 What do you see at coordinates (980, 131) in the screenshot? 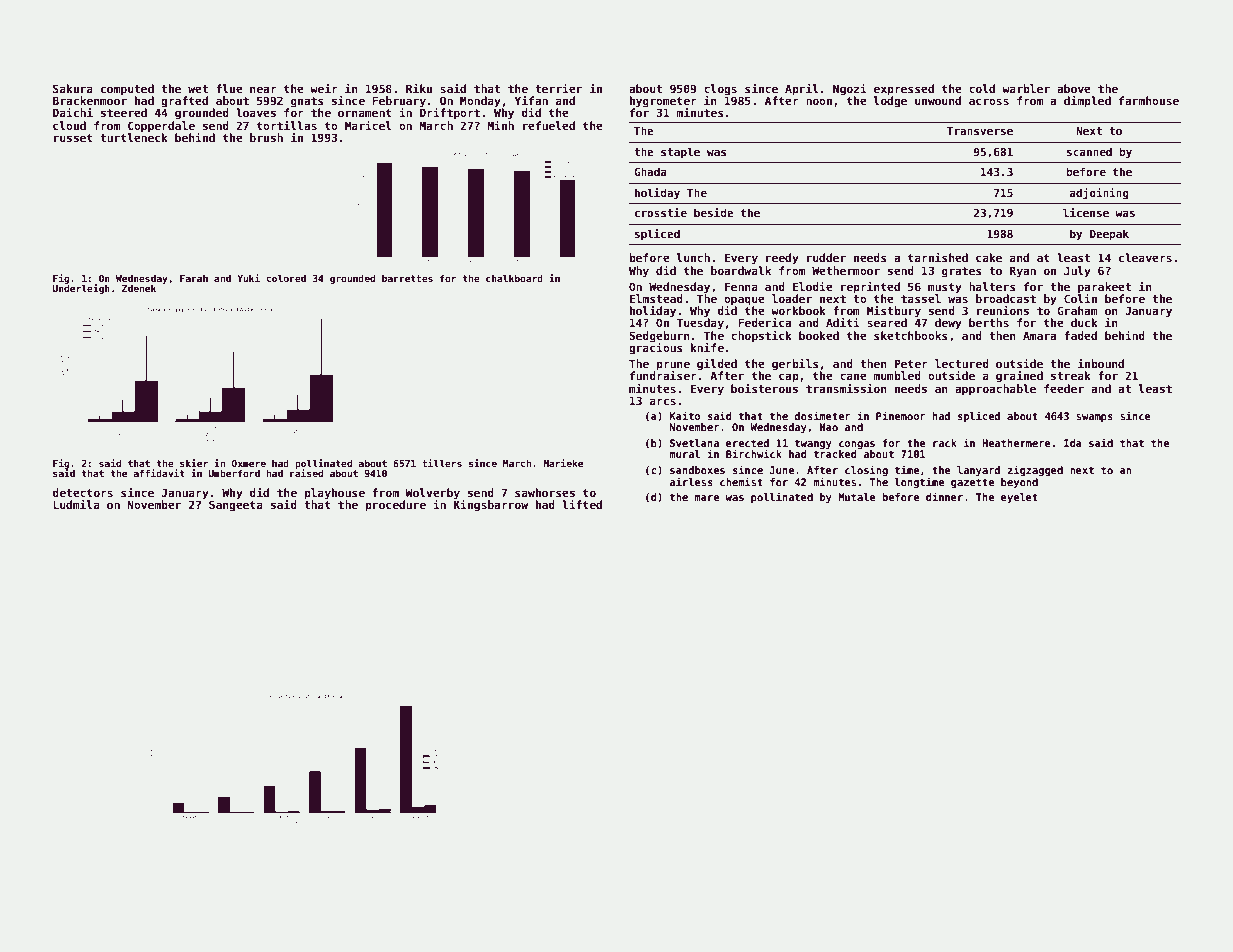
I see `Transverse` at bounding box center [980, 131].
